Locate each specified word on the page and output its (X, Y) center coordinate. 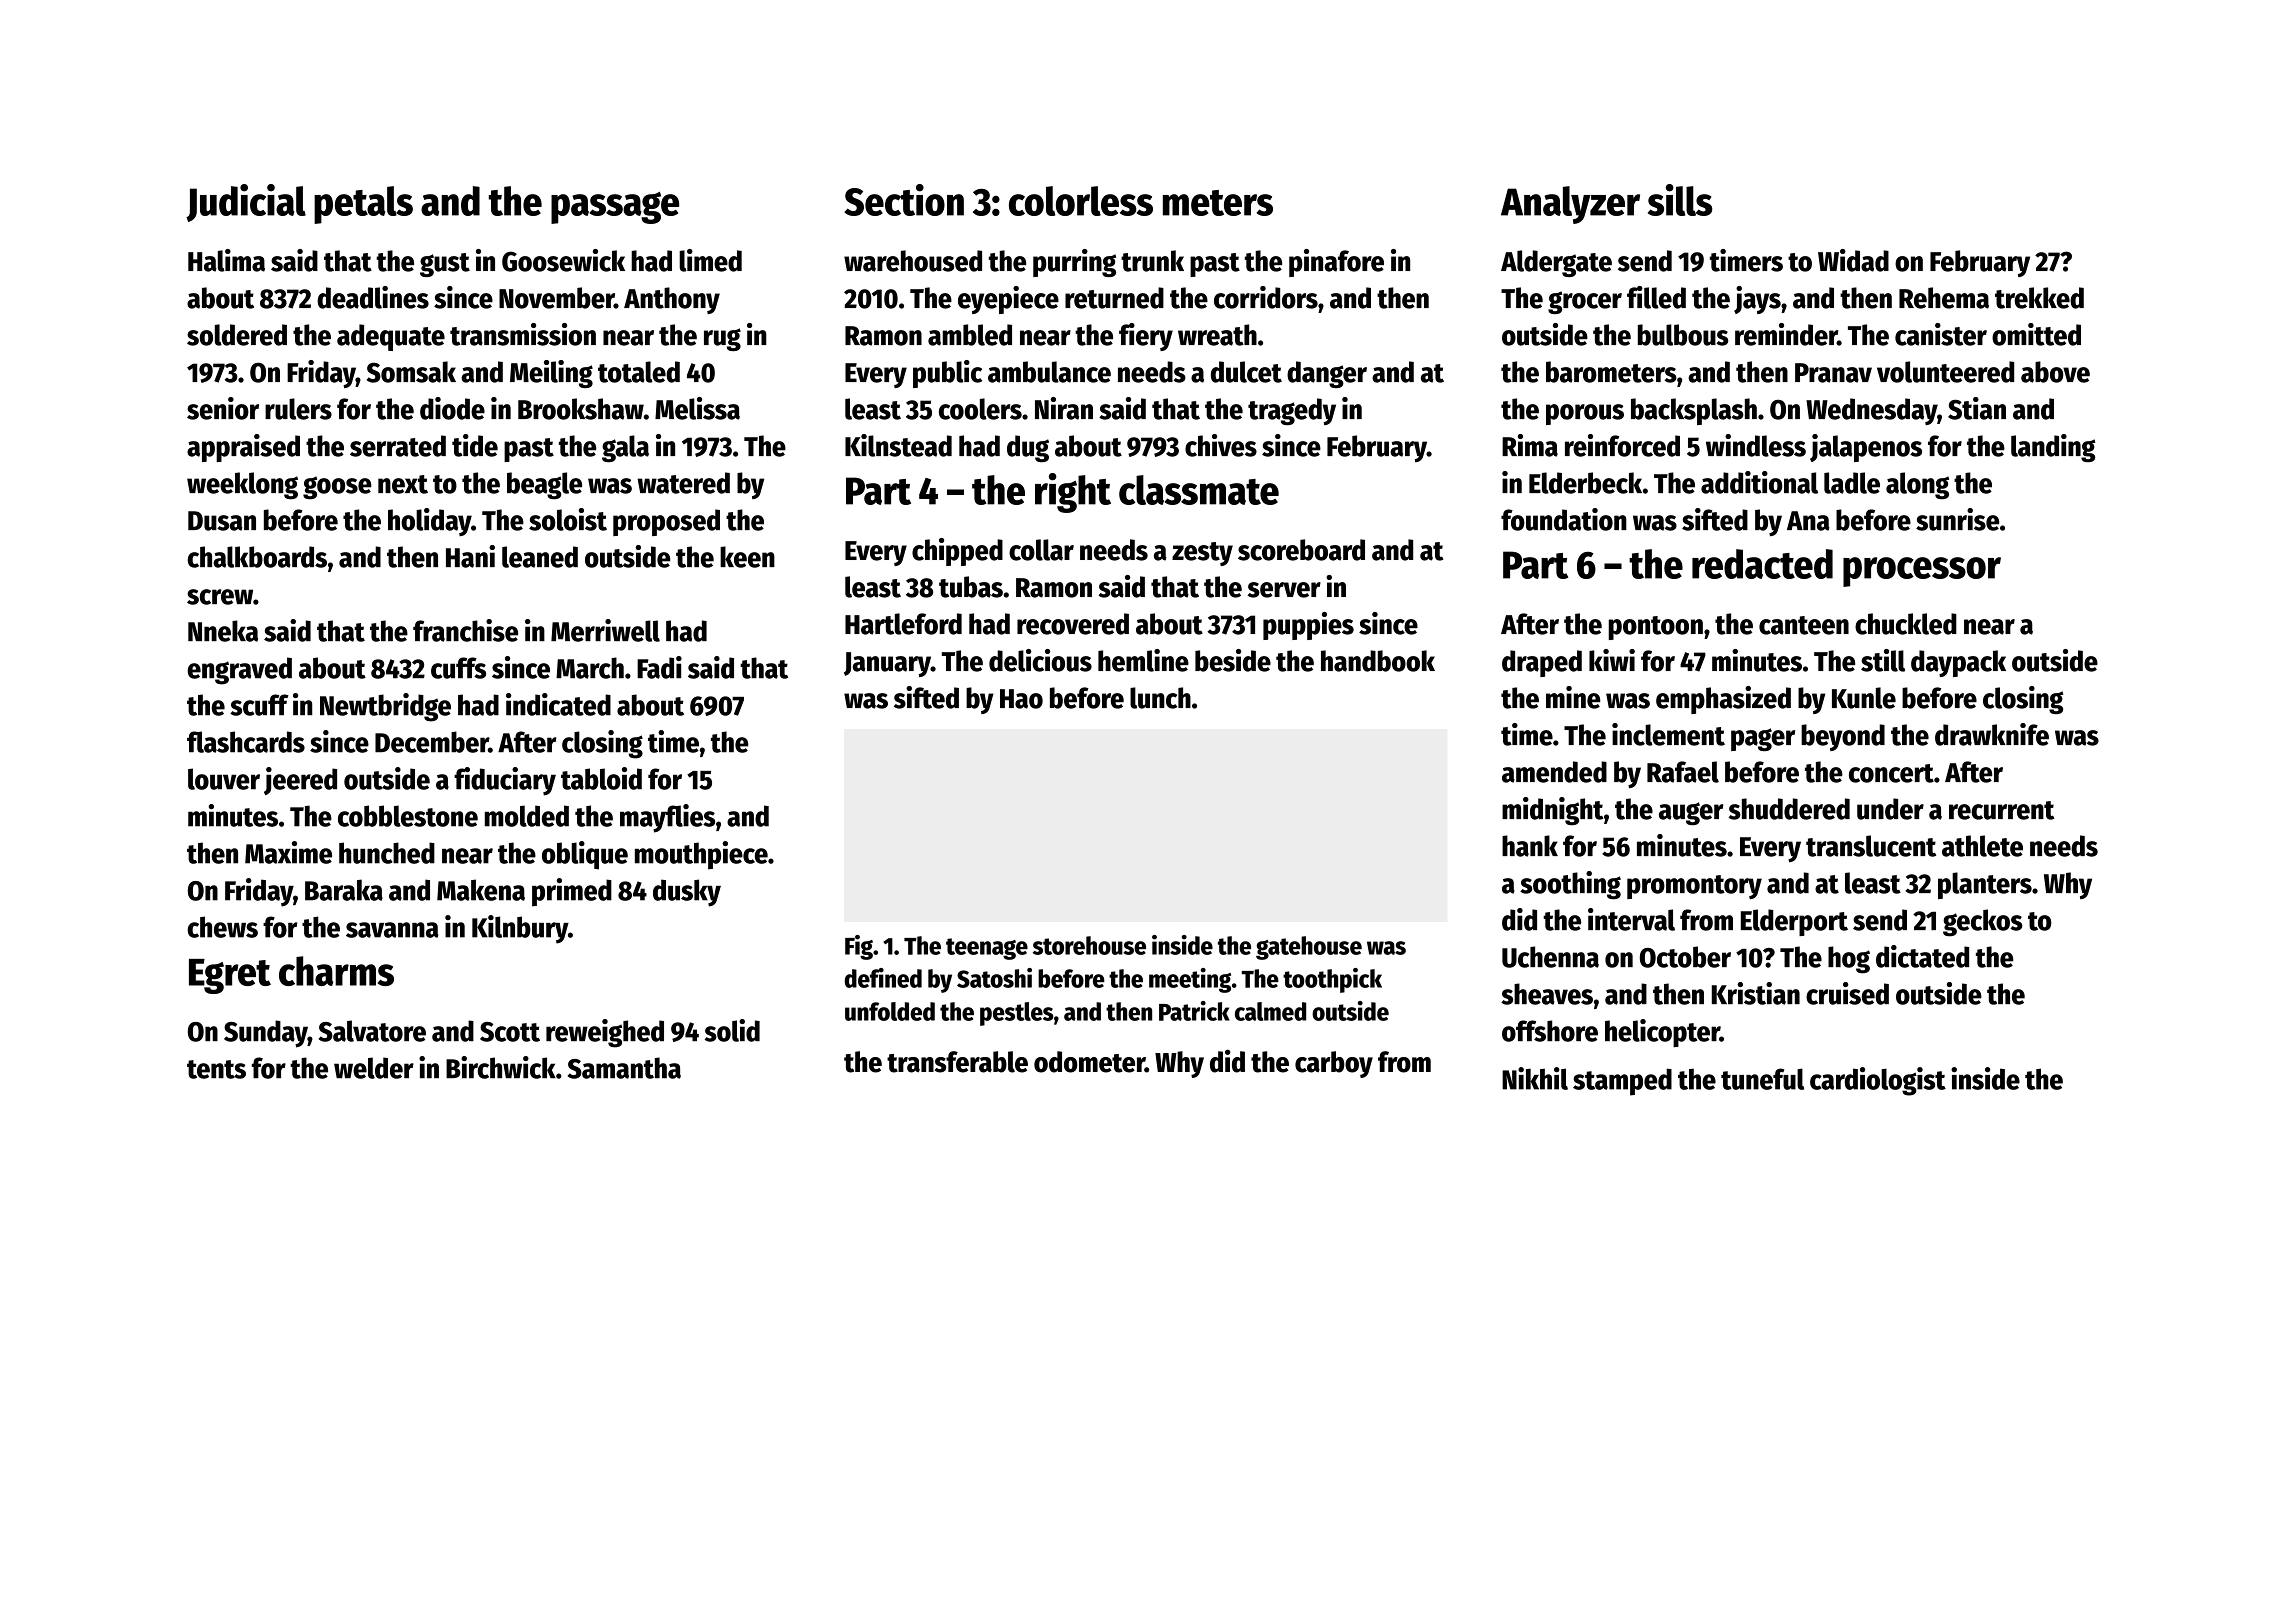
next (403, 484)
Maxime (288, 852)
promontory (1694, 887)
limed (710, 260)
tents (216, 1069)
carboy (1334, 1064)
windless (1756, 445)
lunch (1160, 698)
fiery (1146, 337)
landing (2053, 448)
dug (1028, 449)
